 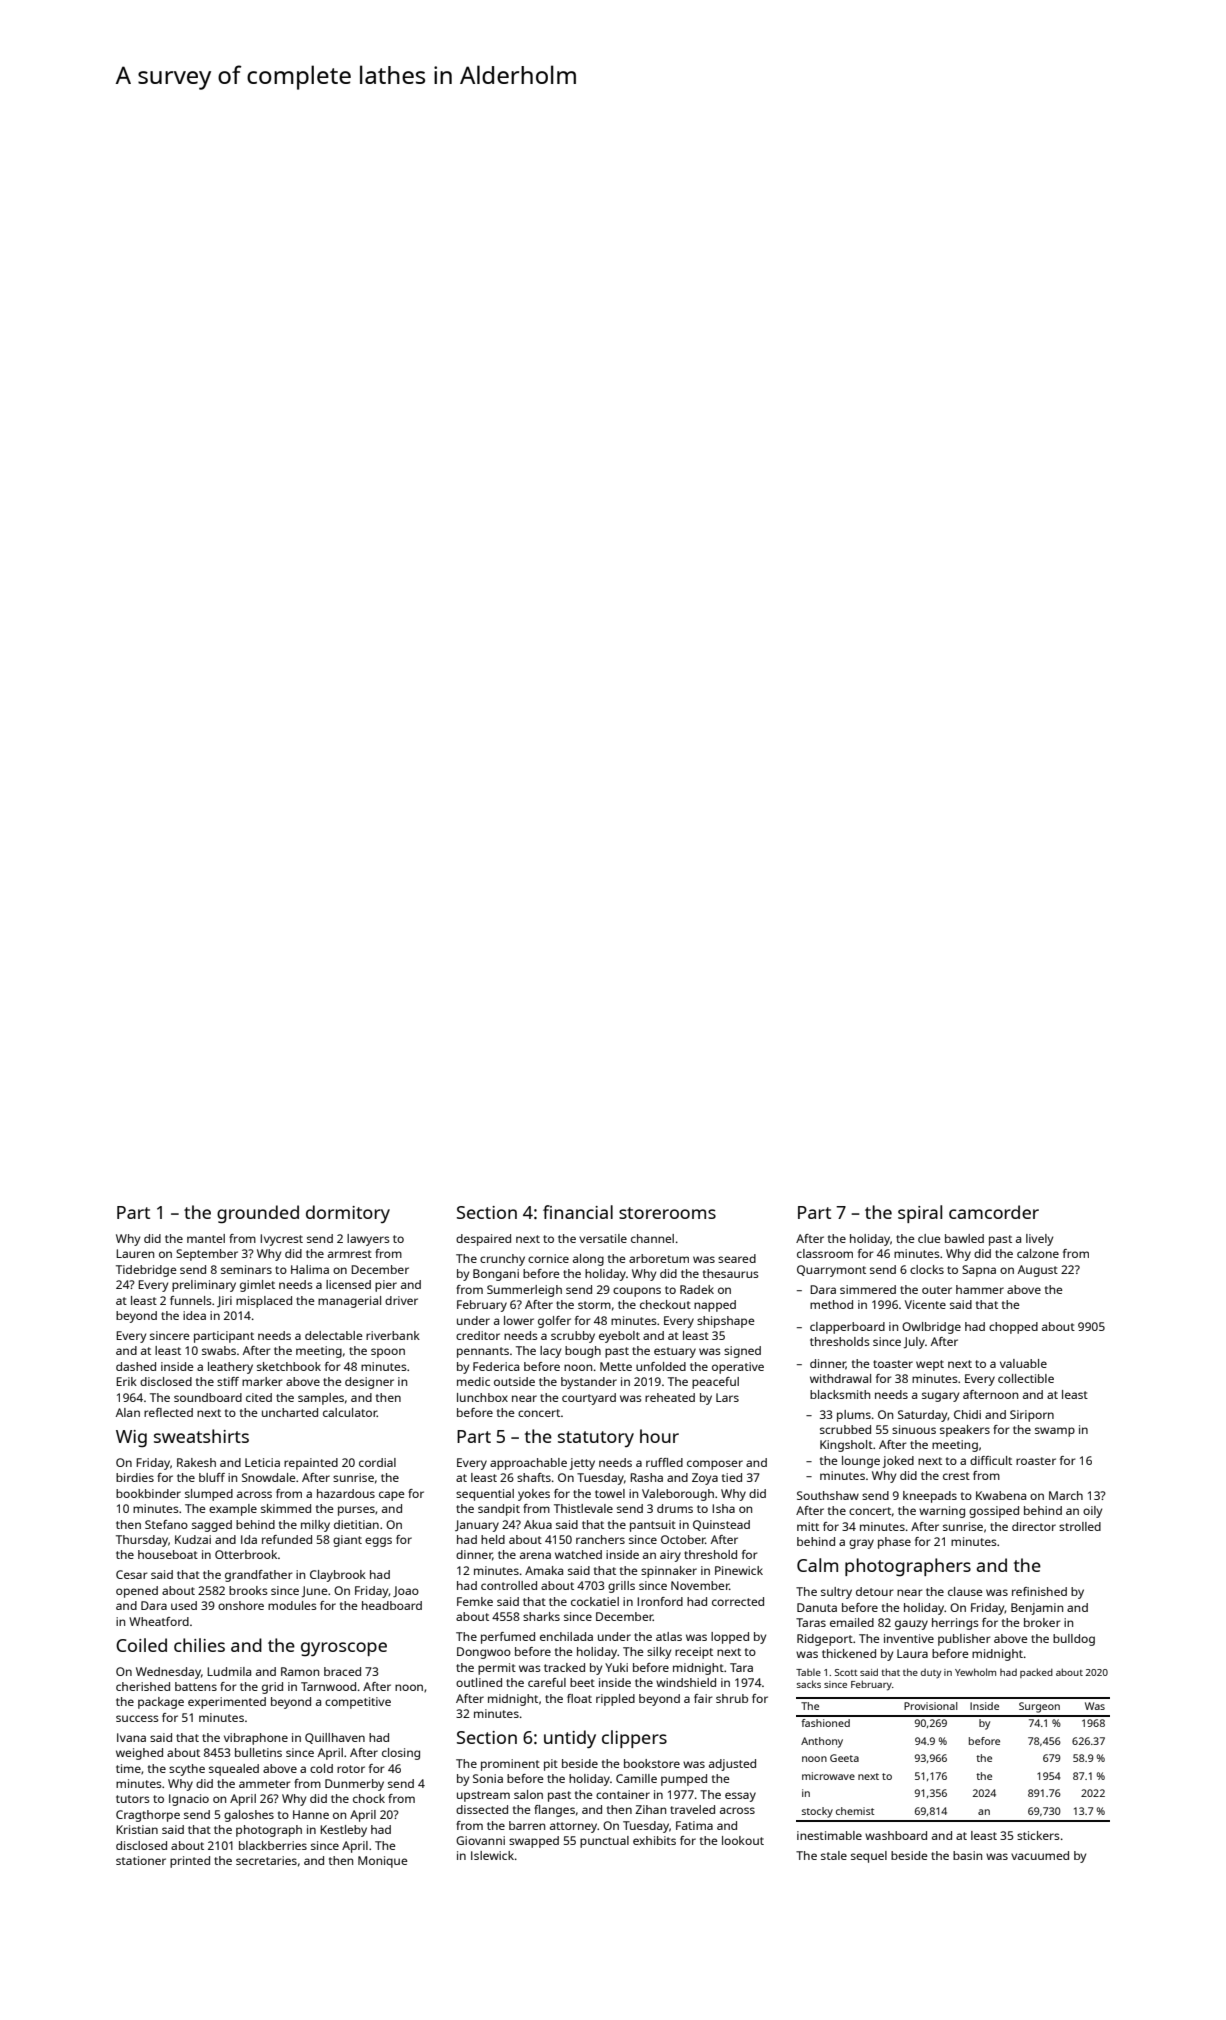 I want to click on gyroscope, so click(x=344, y=1649).
